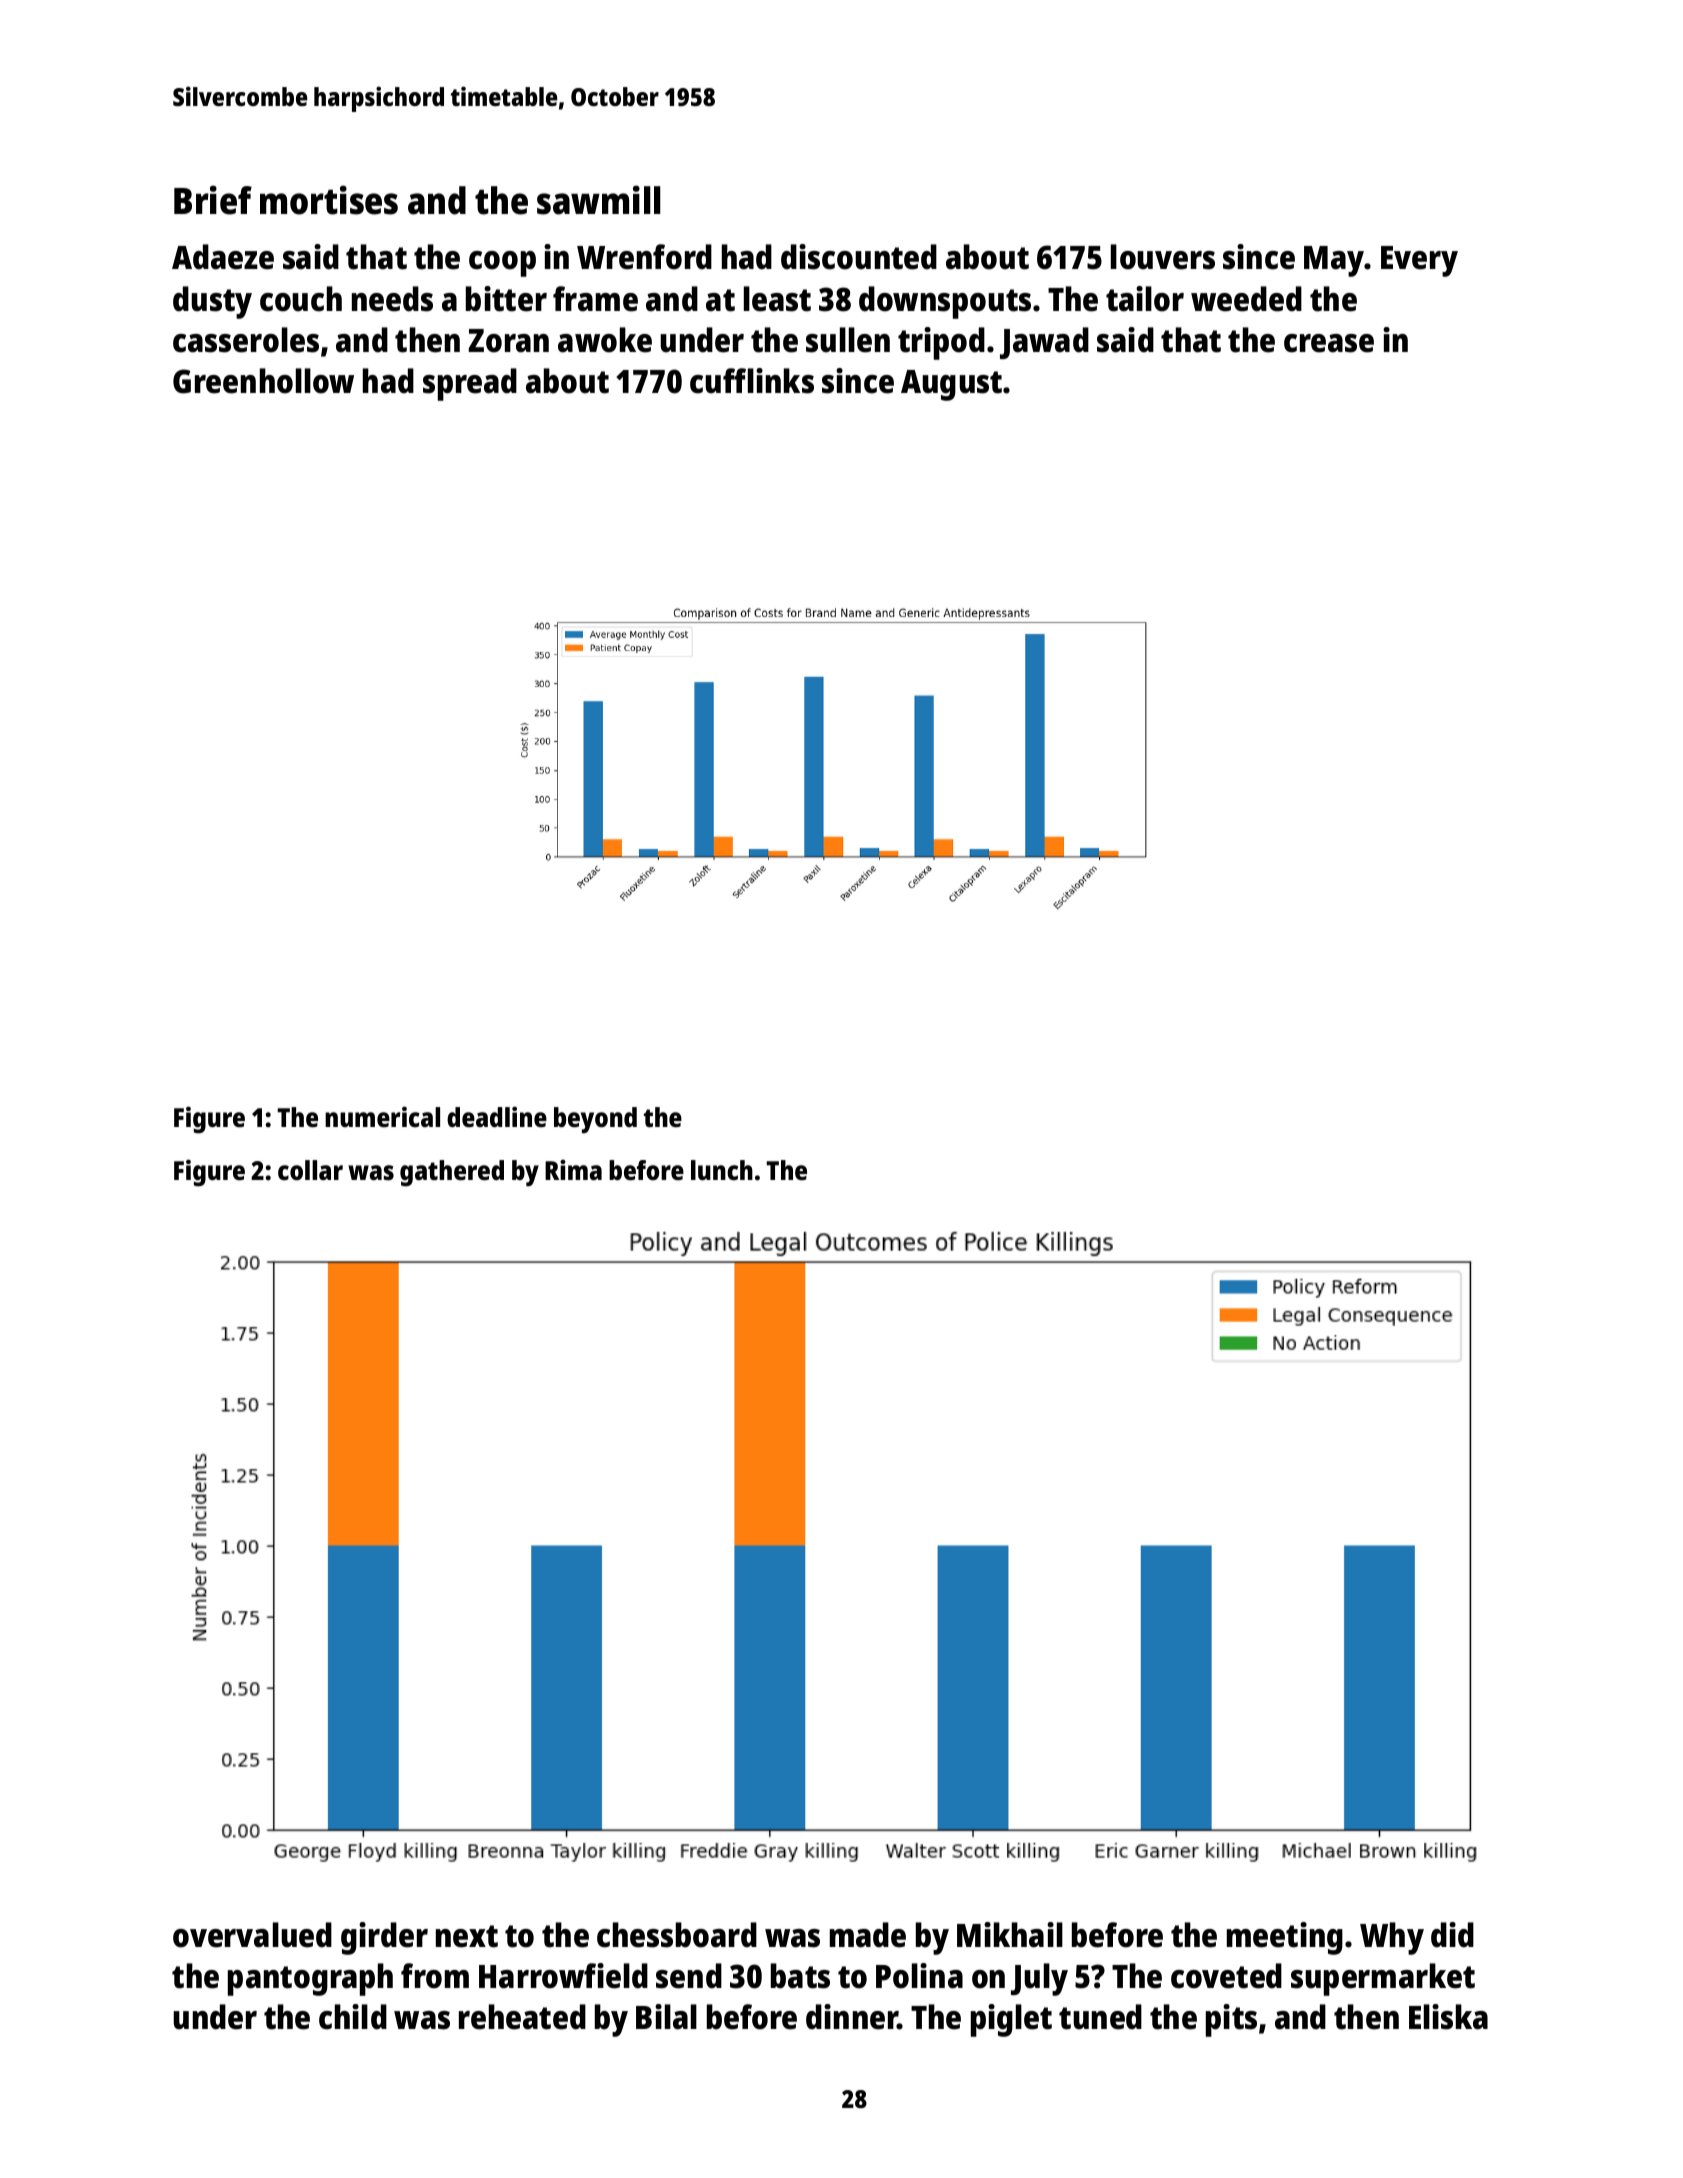  What do you see at coordinates (1163, 257) in the document?
I see `louvers` at bounding box center [1163, 257].
